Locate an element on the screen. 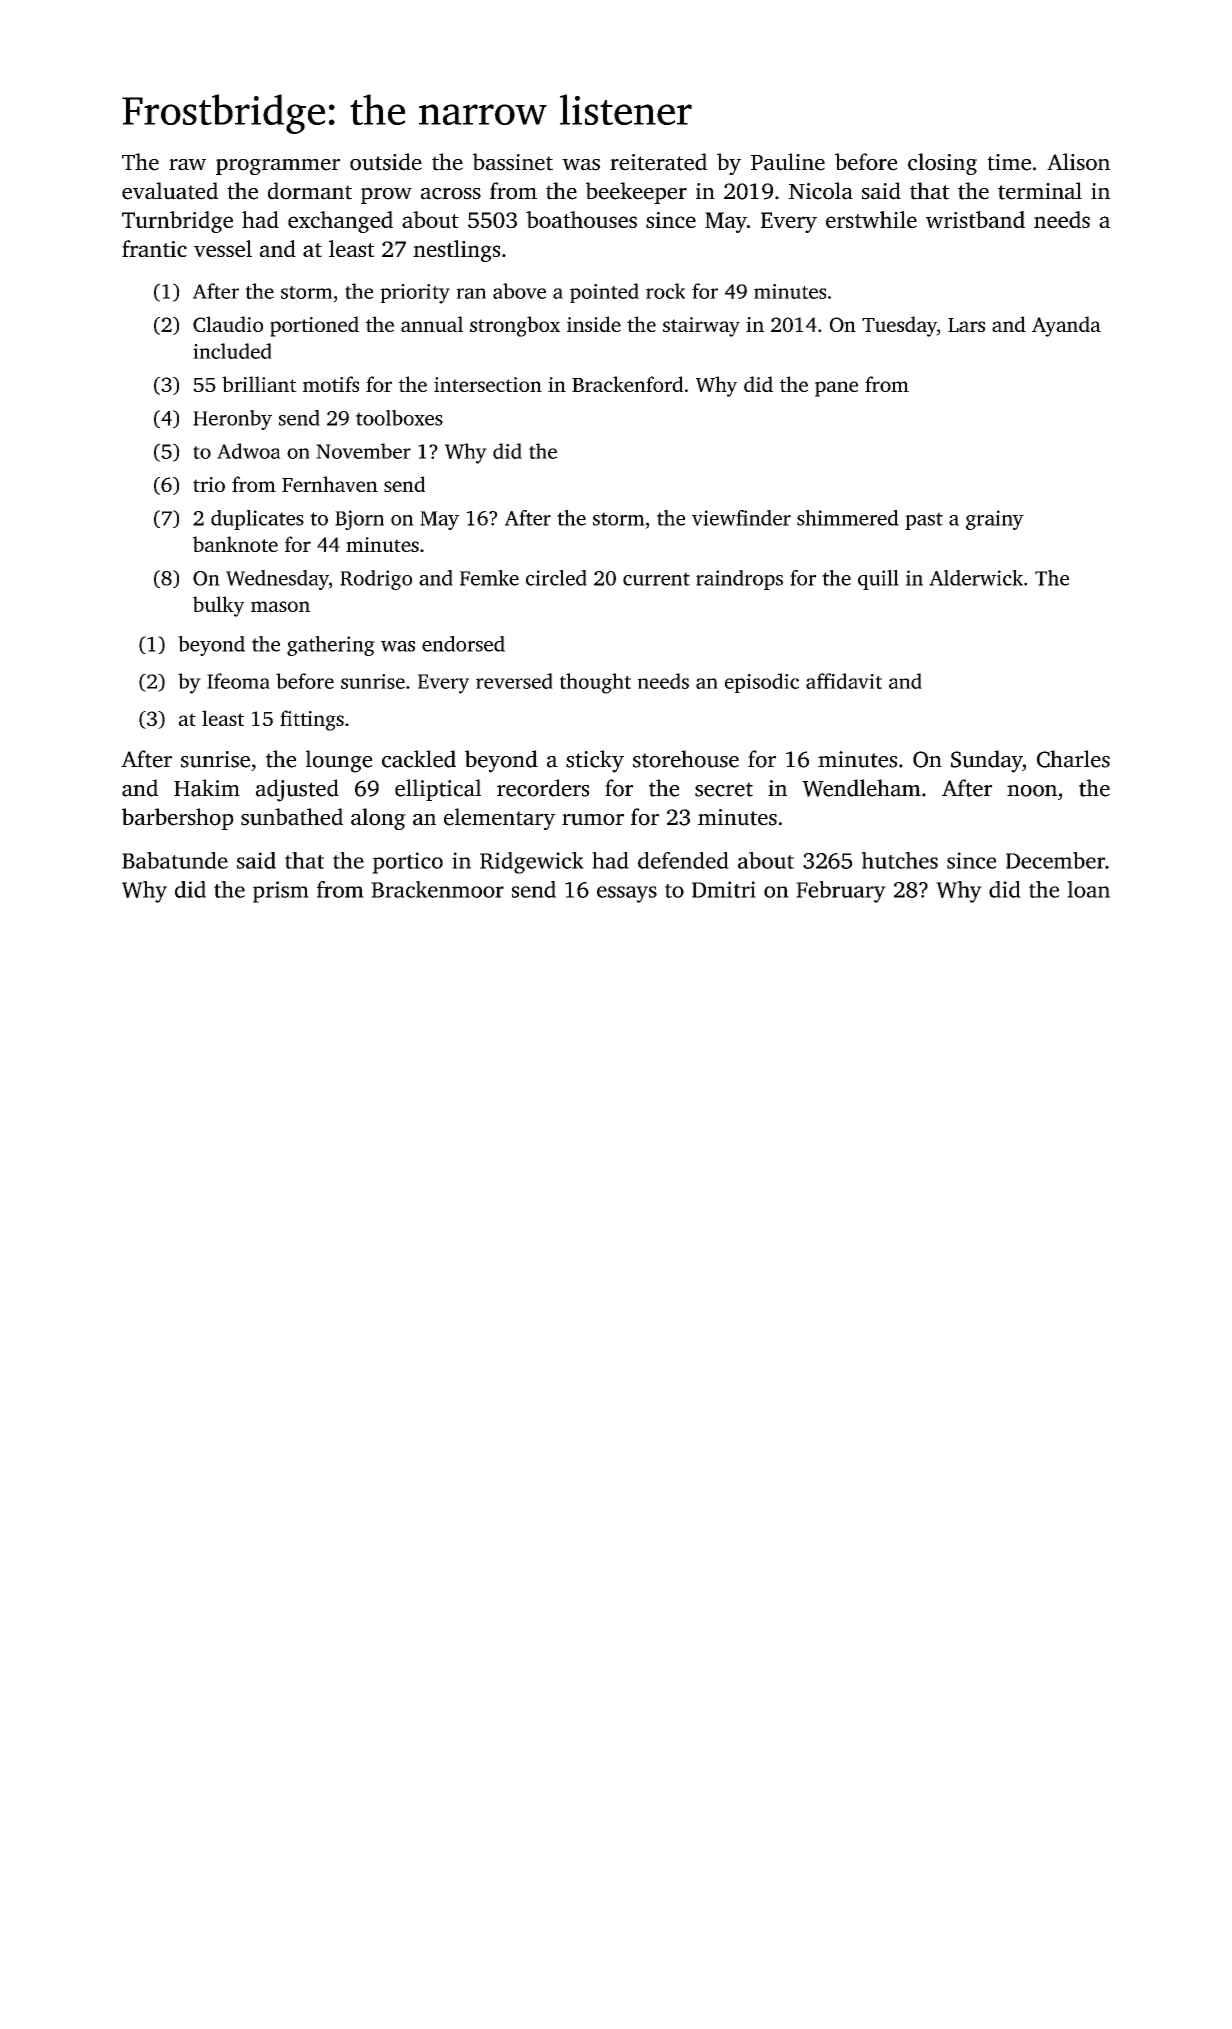  viewfinder is located at coordinates (741, 518).
